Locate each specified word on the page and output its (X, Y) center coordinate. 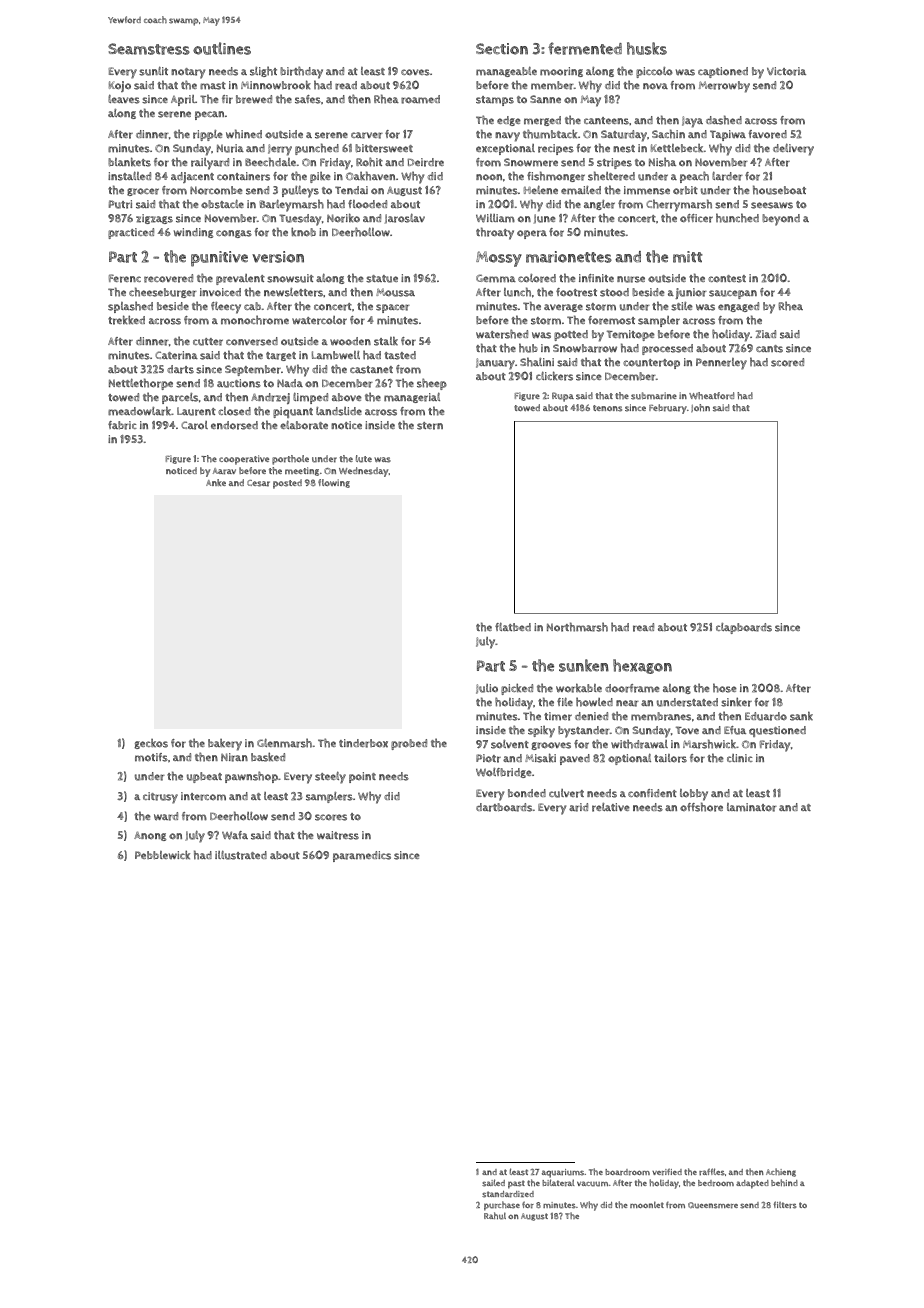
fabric (122, 425)
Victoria (786, 71)
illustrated (241, 855)
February (668, 409)
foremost (611, 320)
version (278, 257)
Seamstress (149, 49)
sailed (493, 1183)
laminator (752, 807)
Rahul (495, 1216)
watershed (502, 334)
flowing (334, 483)
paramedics (362, 856)
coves (415, 72)
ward (166, 816)
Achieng (781, 1172)
